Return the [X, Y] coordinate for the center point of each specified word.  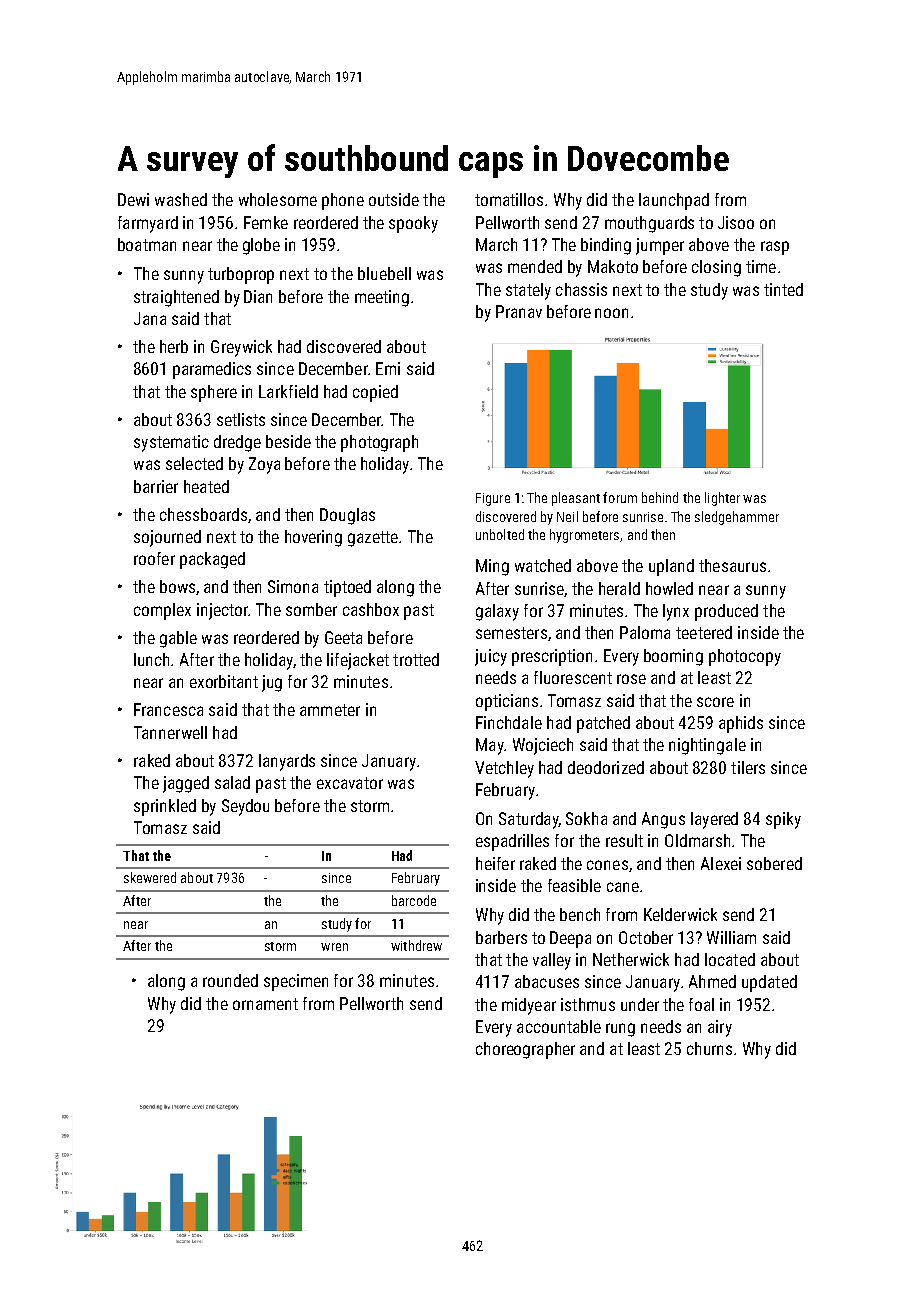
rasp [775, 248]
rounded [230, 980]
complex [162, 611]
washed [181, 199]
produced [726, 612]
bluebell [384, 273]
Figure [493, 499]
